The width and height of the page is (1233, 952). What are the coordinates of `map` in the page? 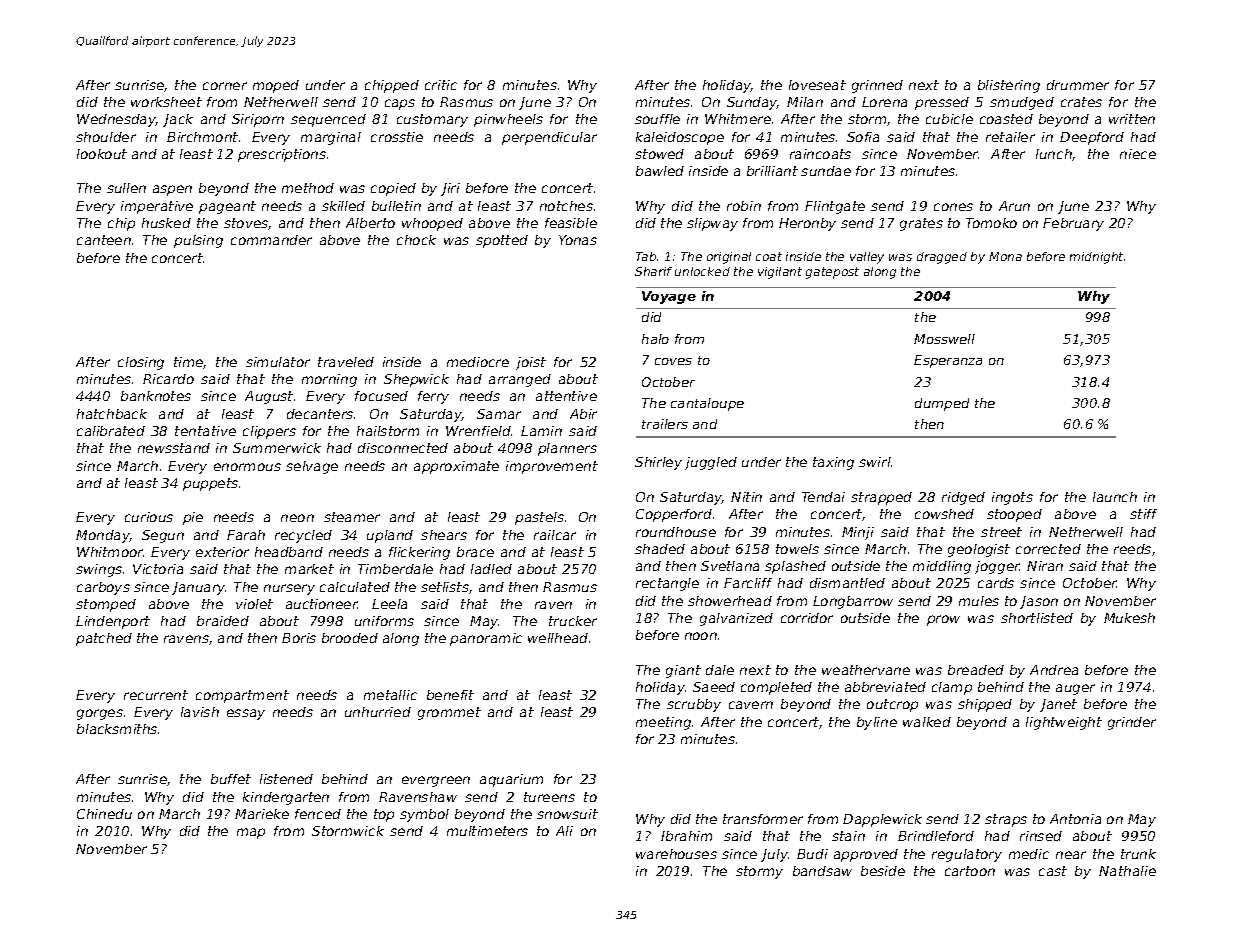 It's located at (251, 833).
